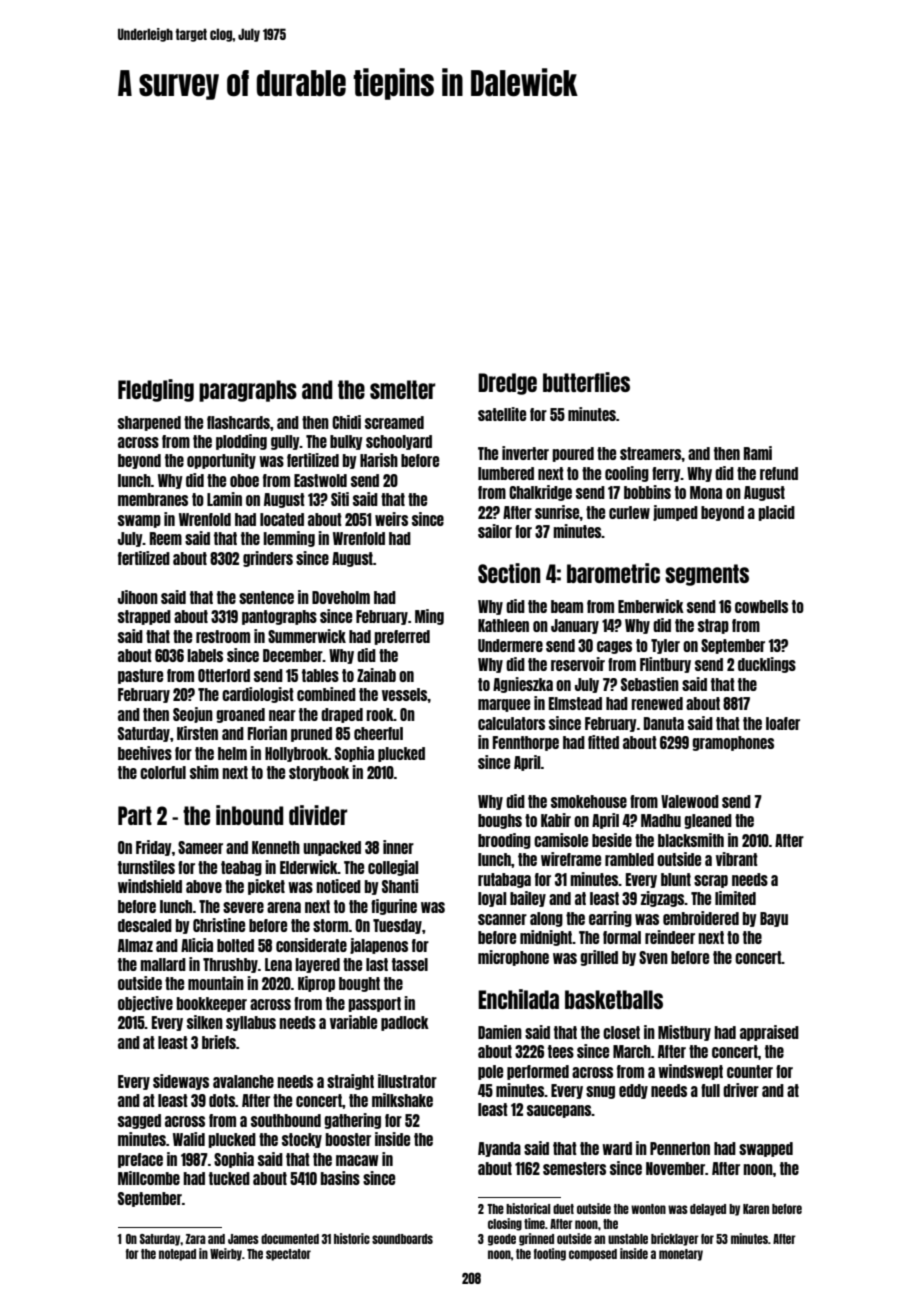  Describe the element at coordinates (690, 1072) in the image. I see `windswept` at that location.
